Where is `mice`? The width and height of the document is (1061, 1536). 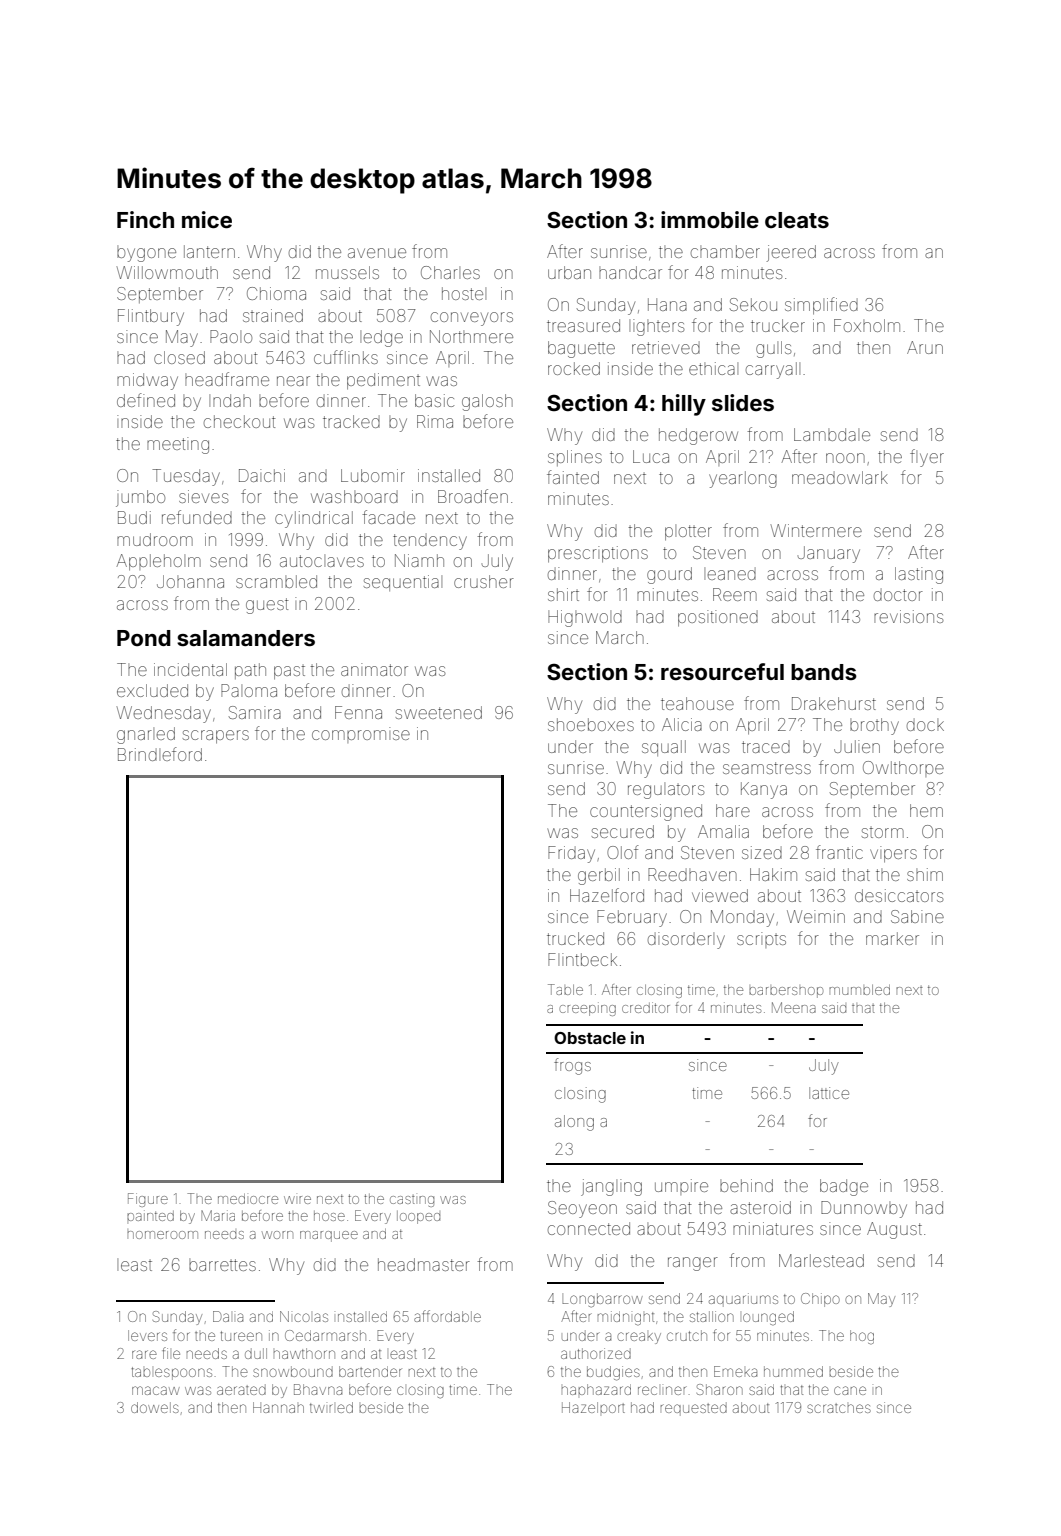
mice is located at coordinates (207, 219).
